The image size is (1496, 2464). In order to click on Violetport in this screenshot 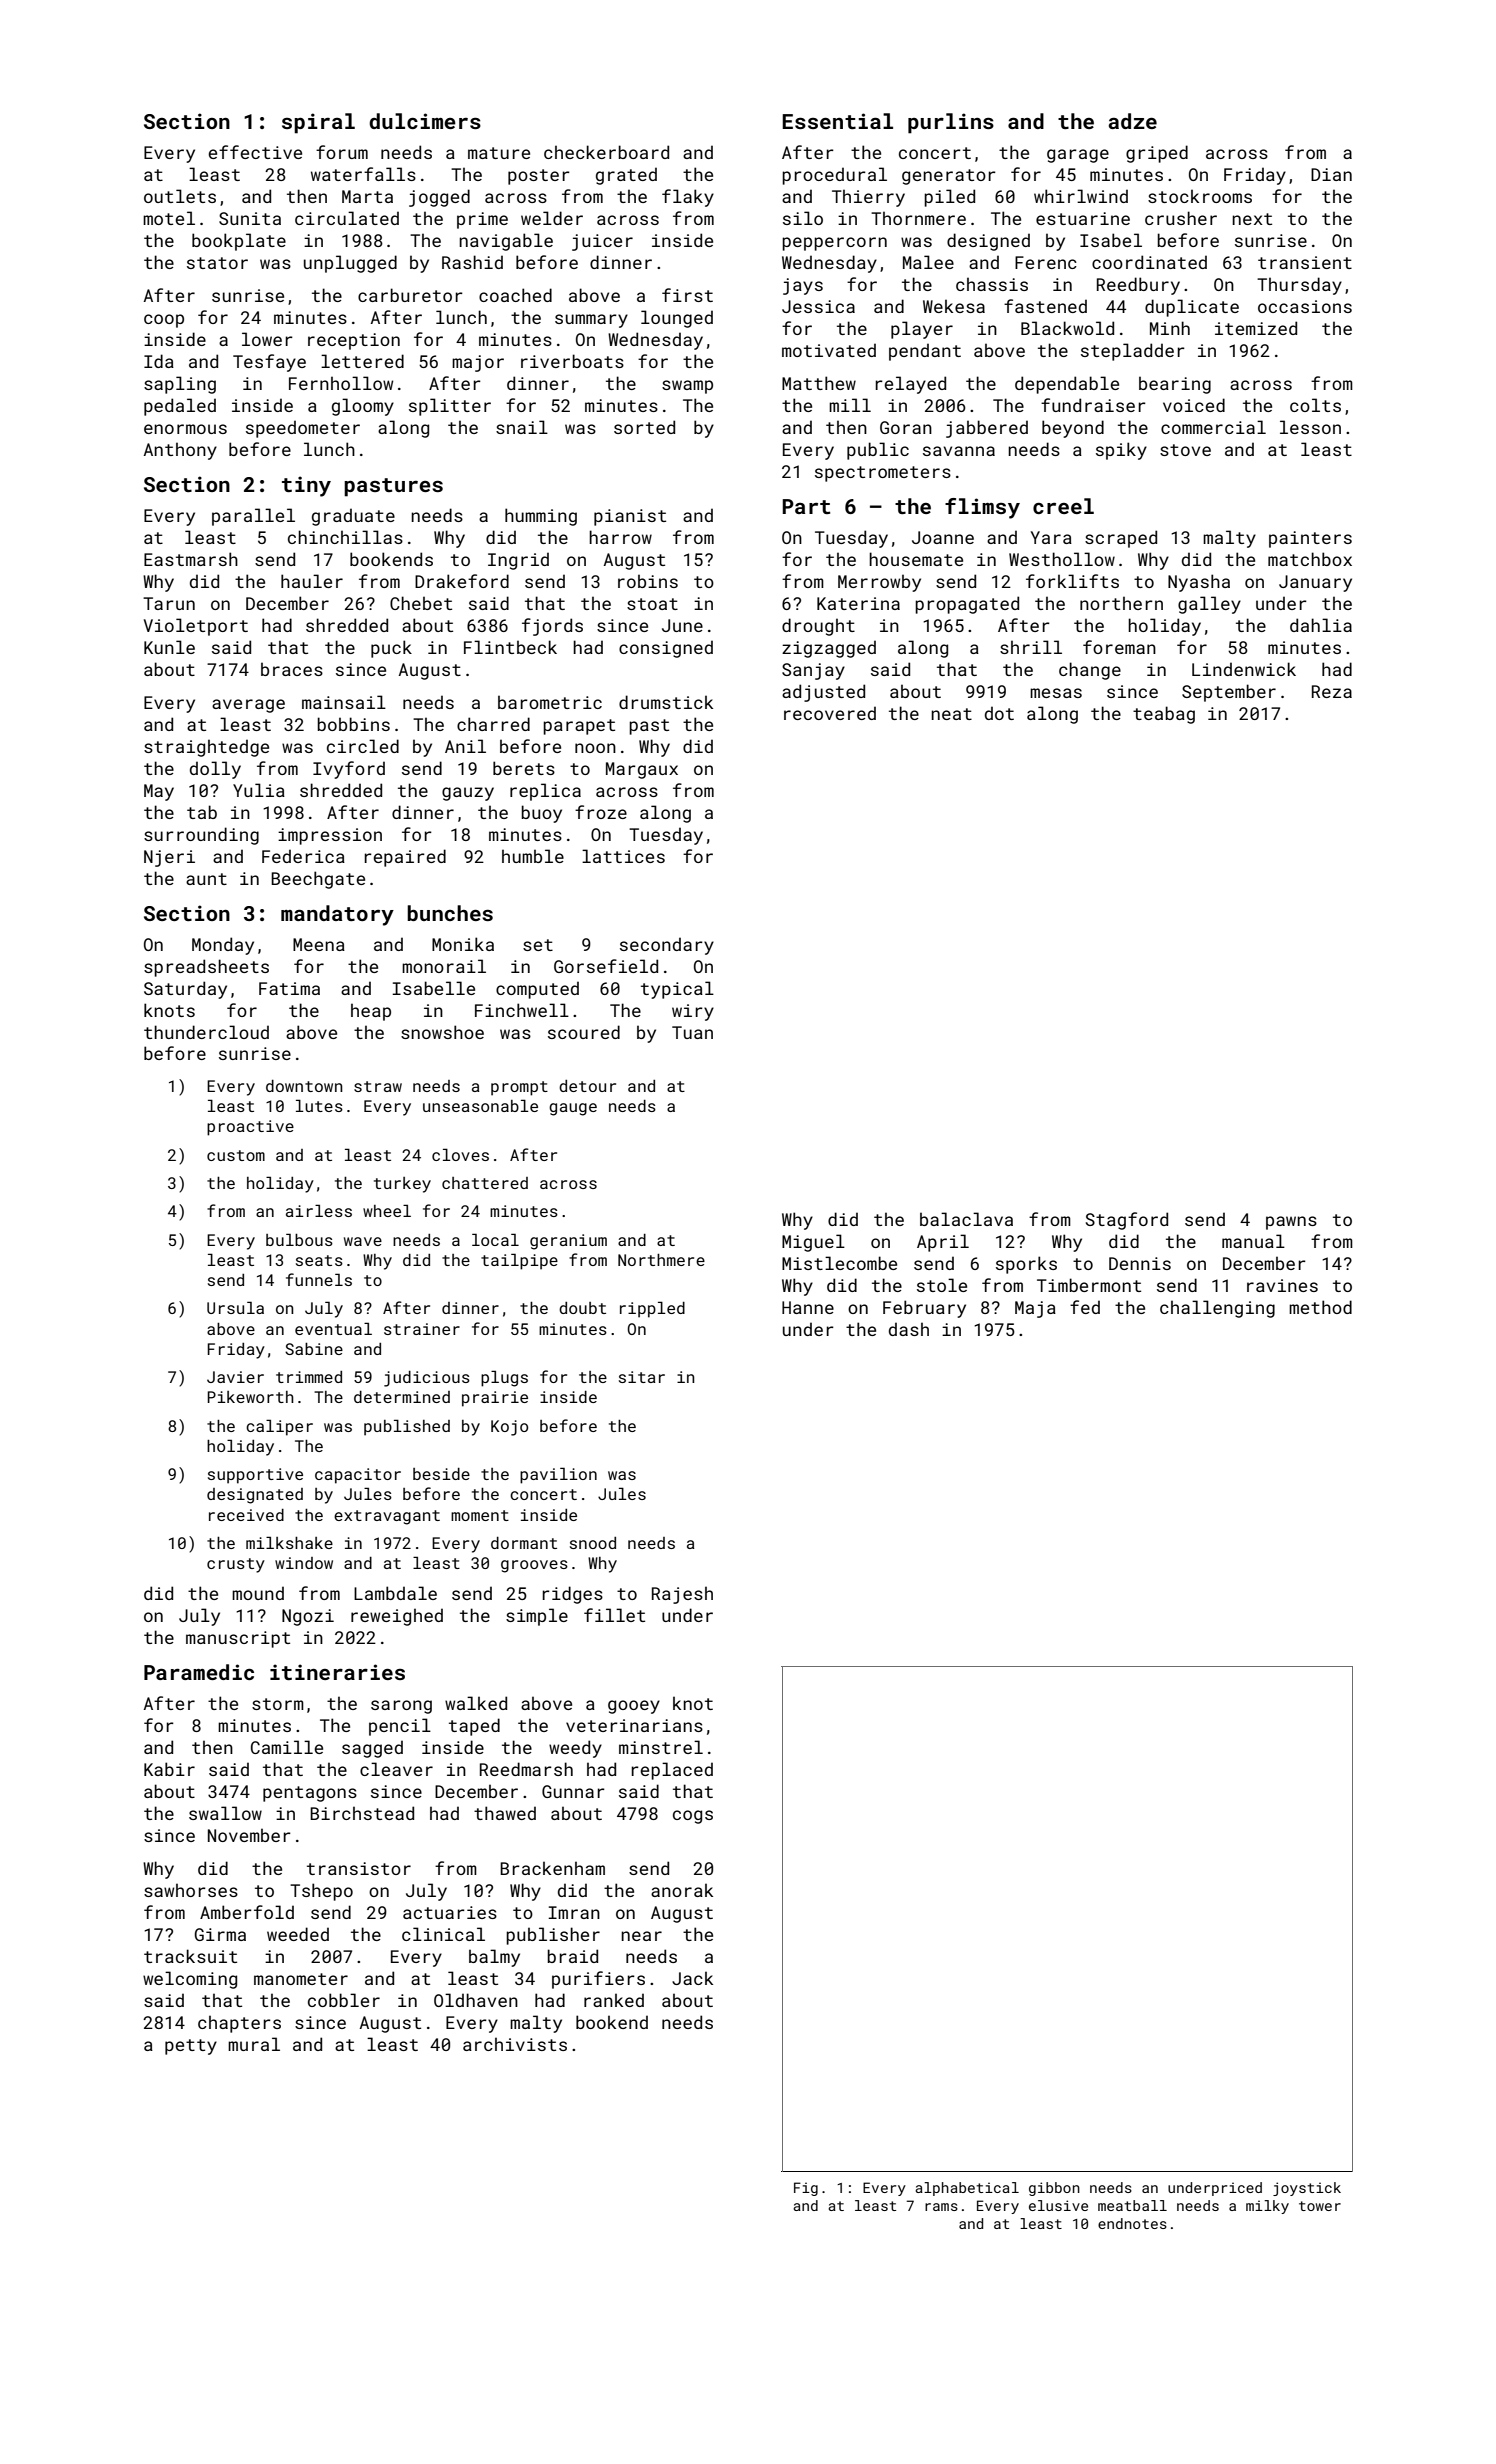, I will do `click(196, 627)`.
